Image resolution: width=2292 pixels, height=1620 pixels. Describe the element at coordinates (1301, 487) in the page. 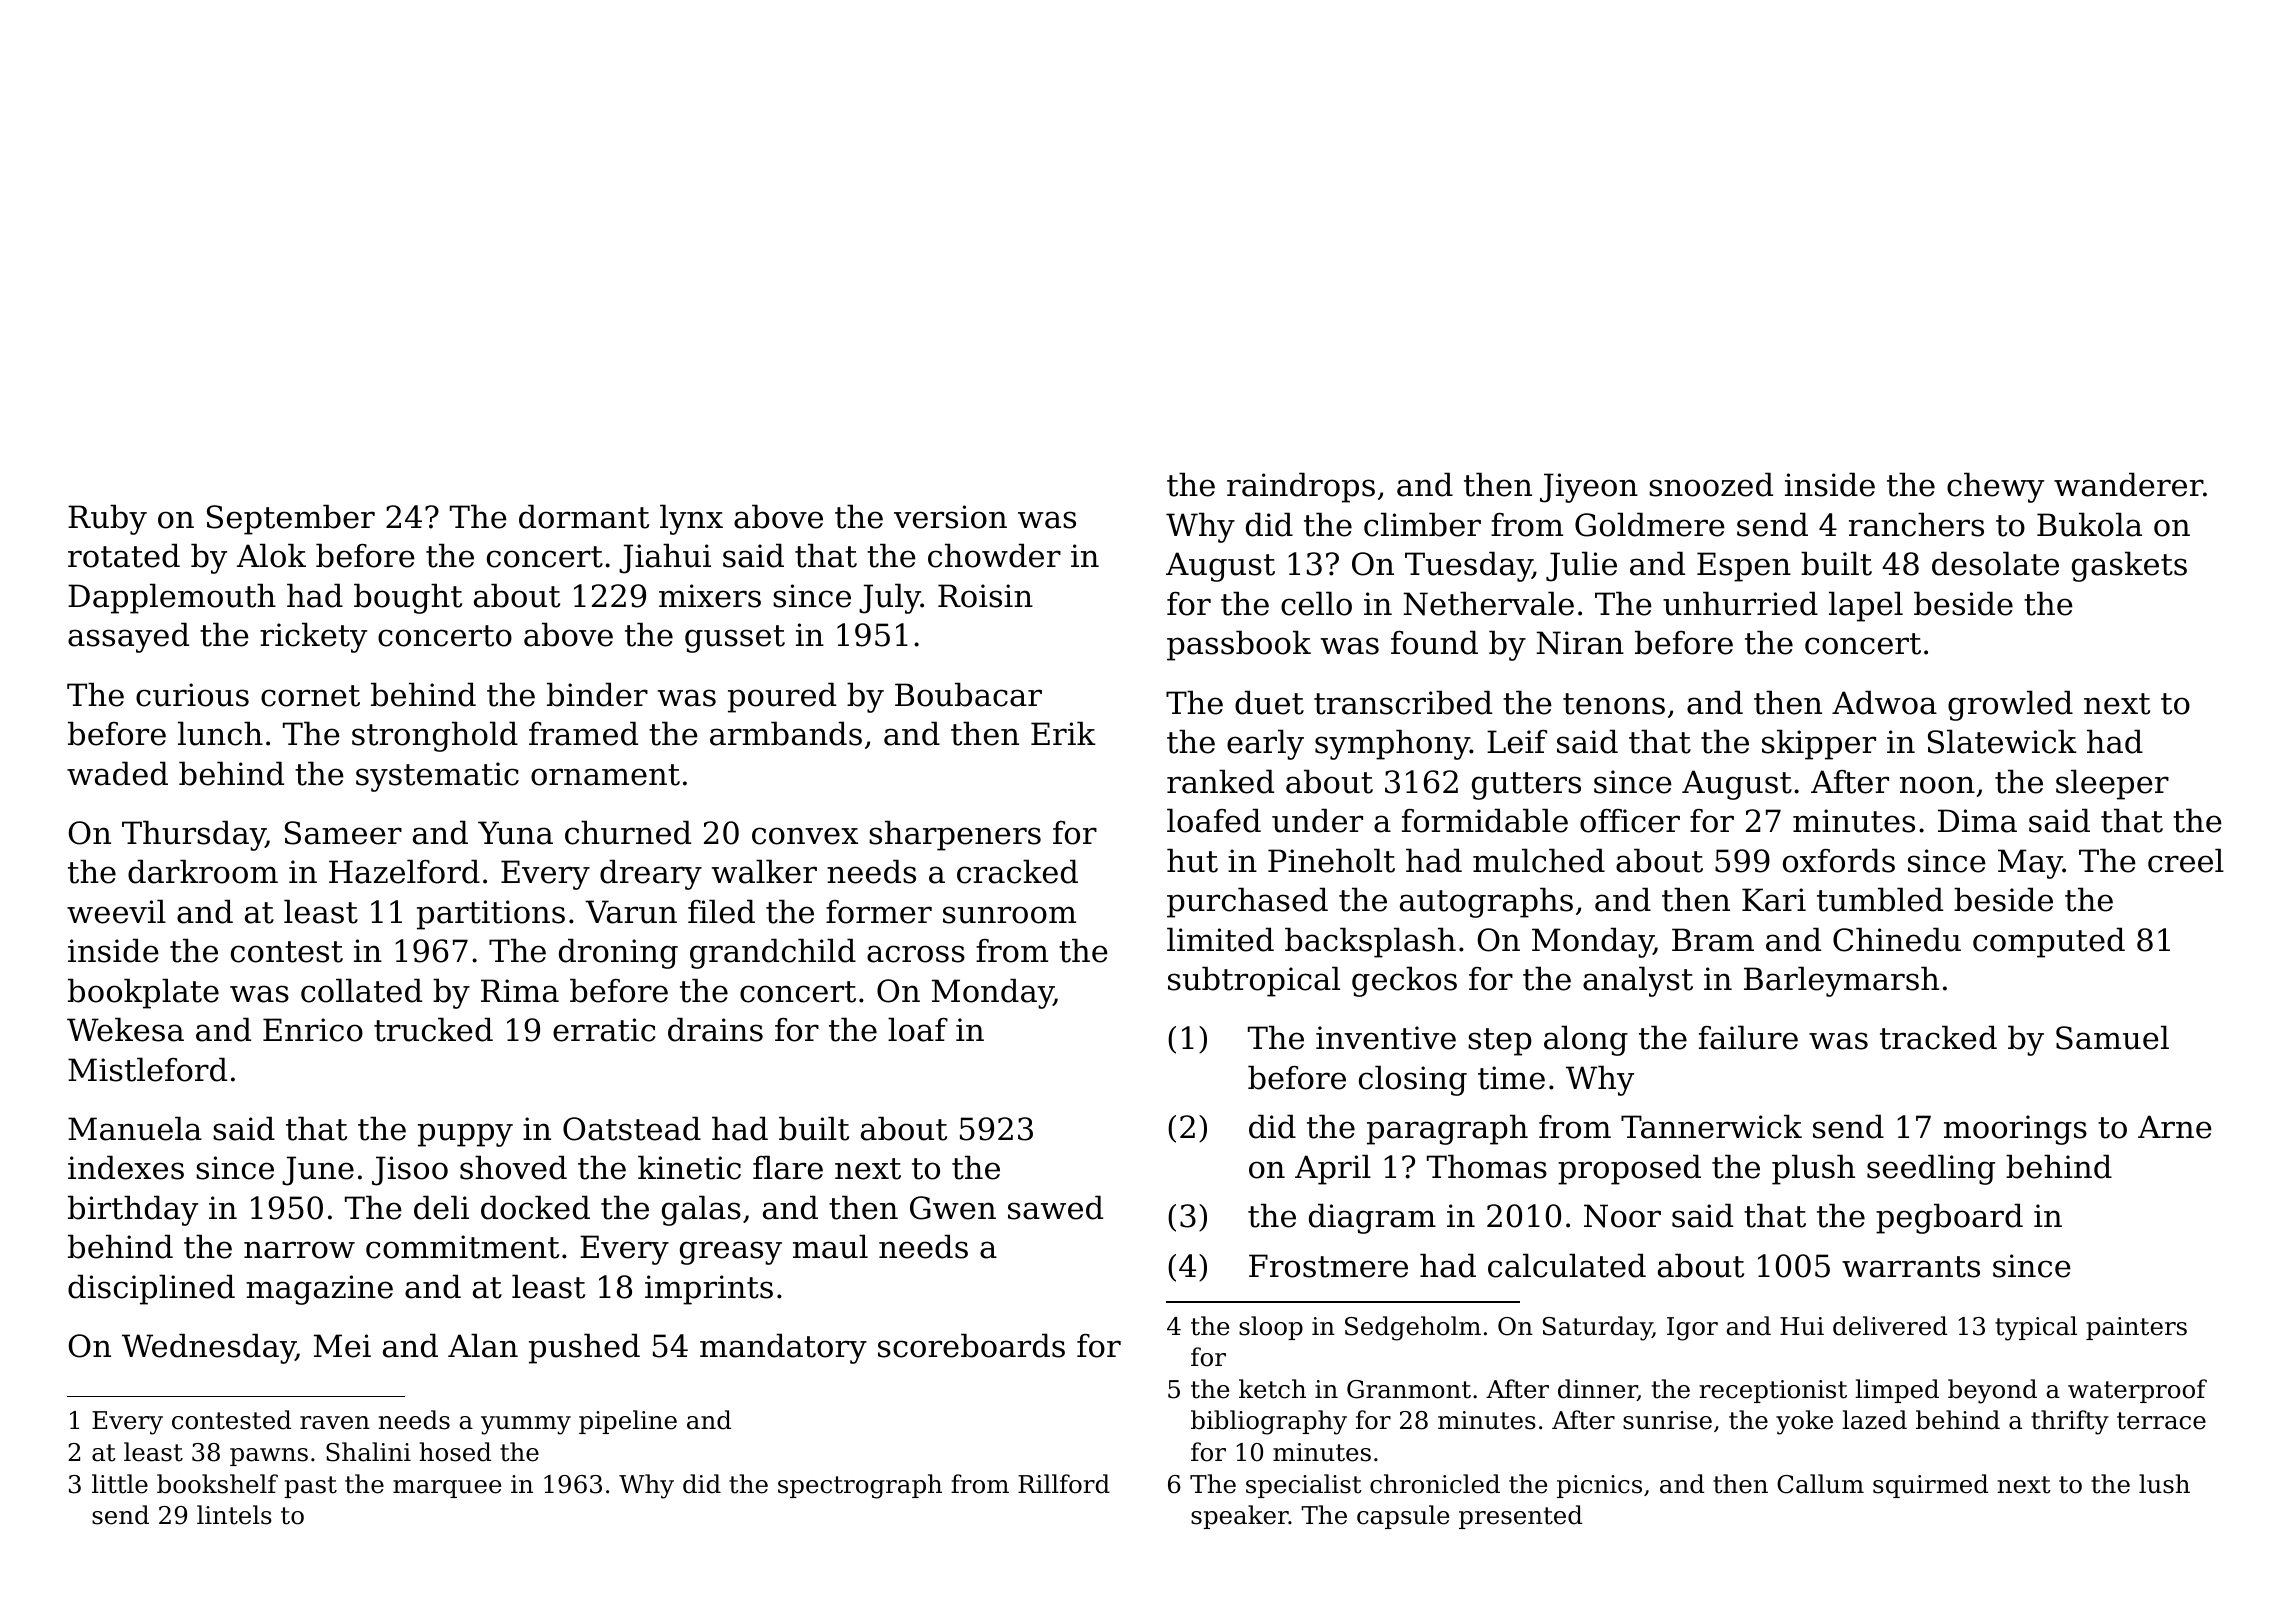

I see `raindrops` at that location.
